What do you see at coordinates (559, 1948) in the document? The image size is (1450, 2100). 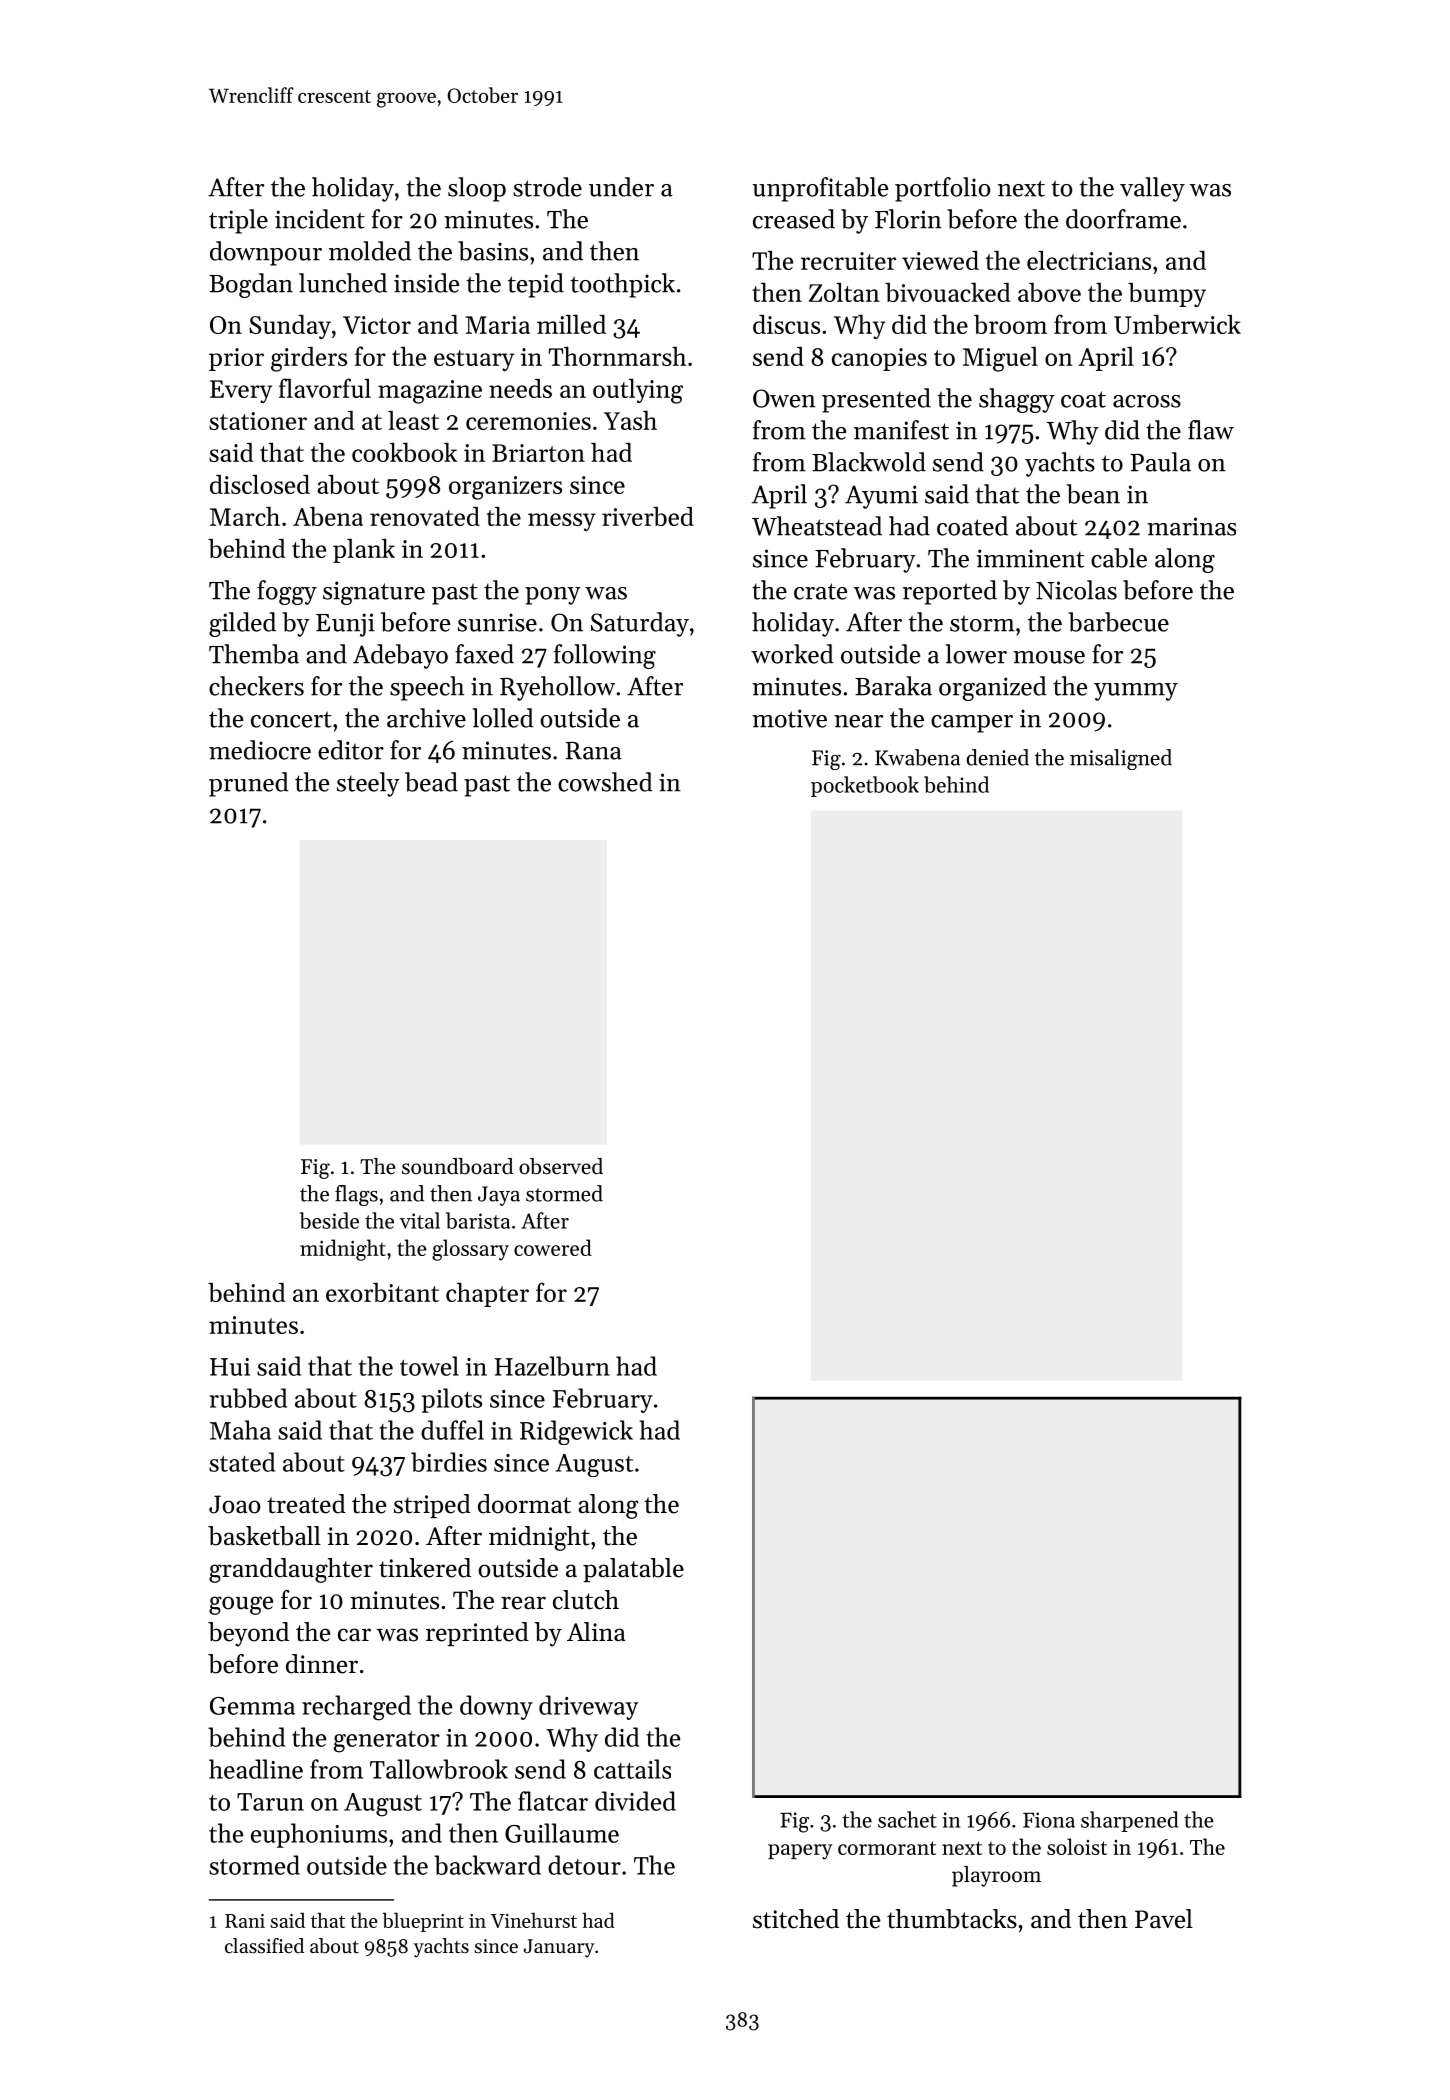 I see `January` at bounding box center [559, 1948].
